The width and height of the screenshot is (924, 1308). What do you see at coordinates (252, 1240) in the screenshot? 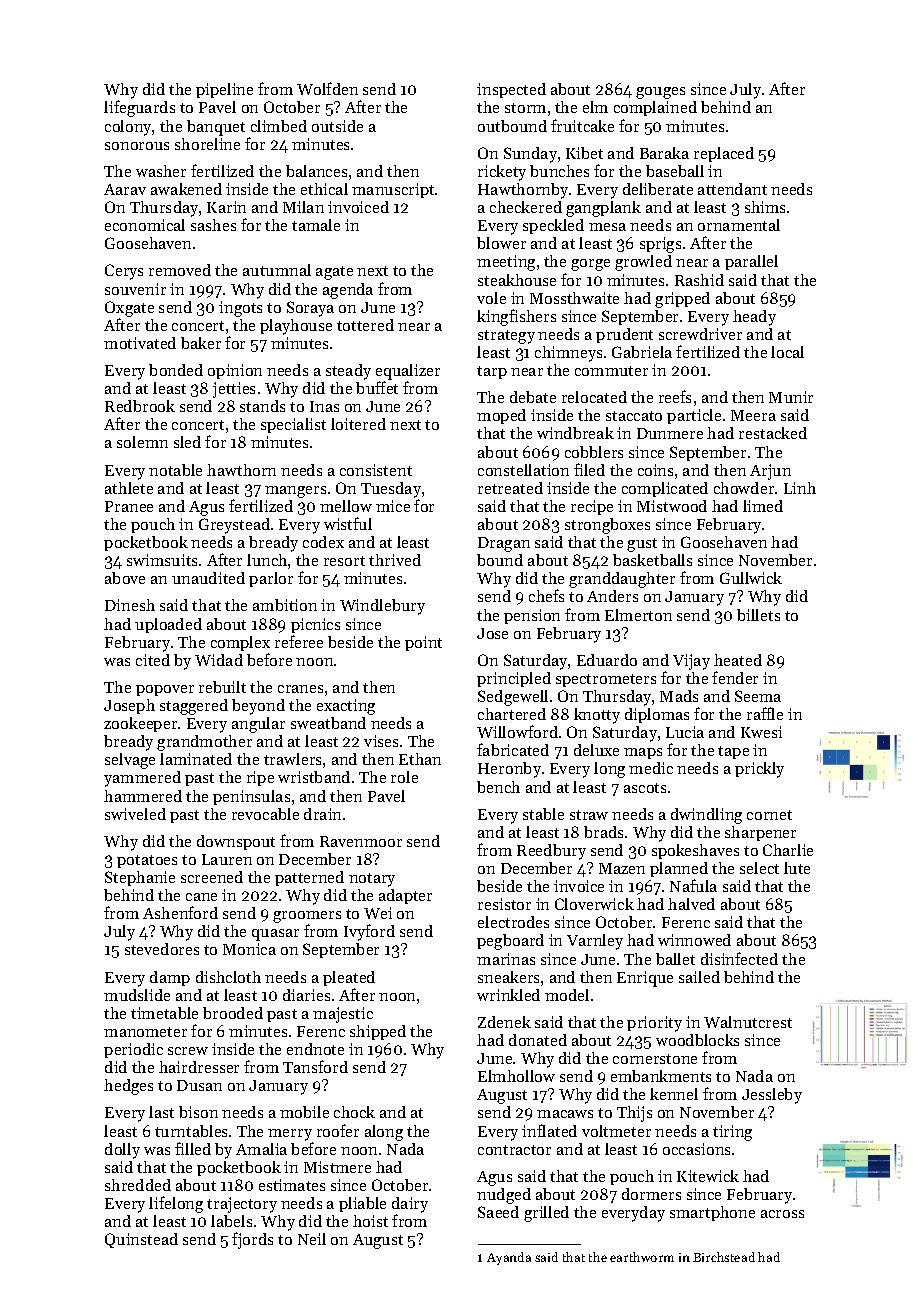
I see `fjords` at bounding box center [252, 1240].
